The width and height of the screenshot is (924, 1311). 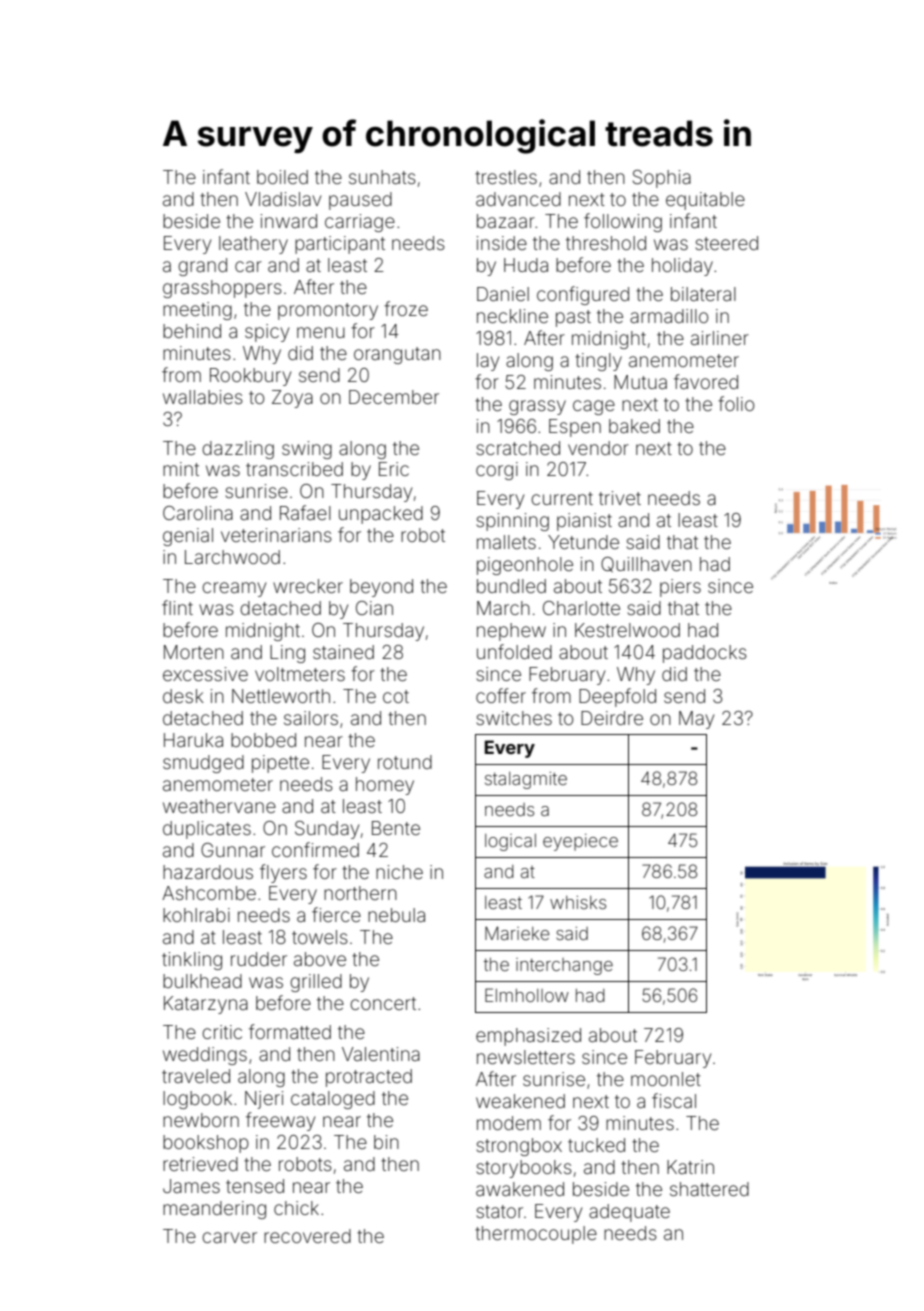 What do you see at coordinates (280, 1121) in the screenshot?
I see `freeway` at bounding box center [280, 1121].
